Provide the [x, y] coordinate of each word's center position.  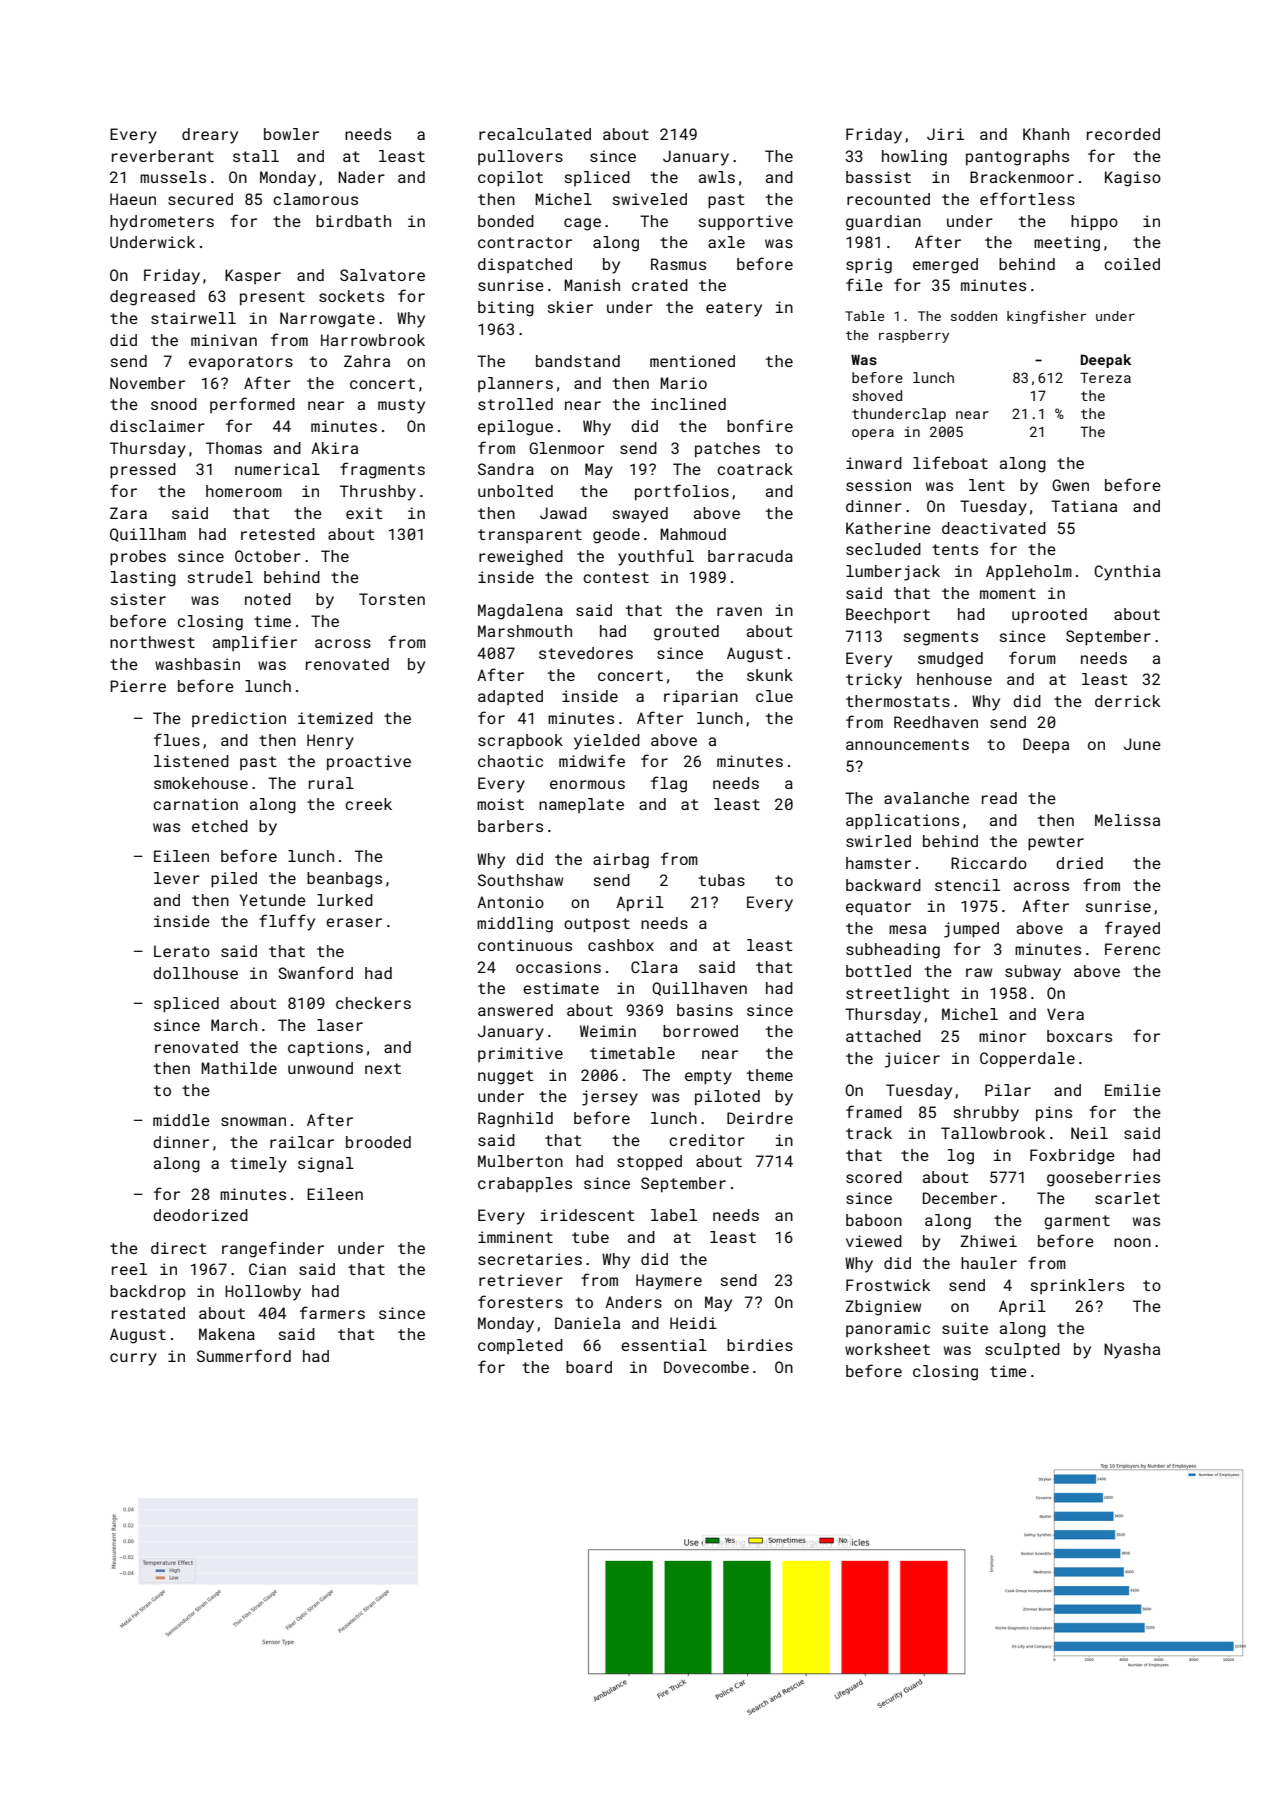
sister [138, 599]
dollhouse [195, 973]
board [589, 1367]
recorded [1123, 134]
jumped [971, 930]
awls [717, 177]
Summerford [244, 1355]
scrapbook [520, 741]
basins [705, 1010]
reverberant [163, 156]
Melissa [1127, 820]
